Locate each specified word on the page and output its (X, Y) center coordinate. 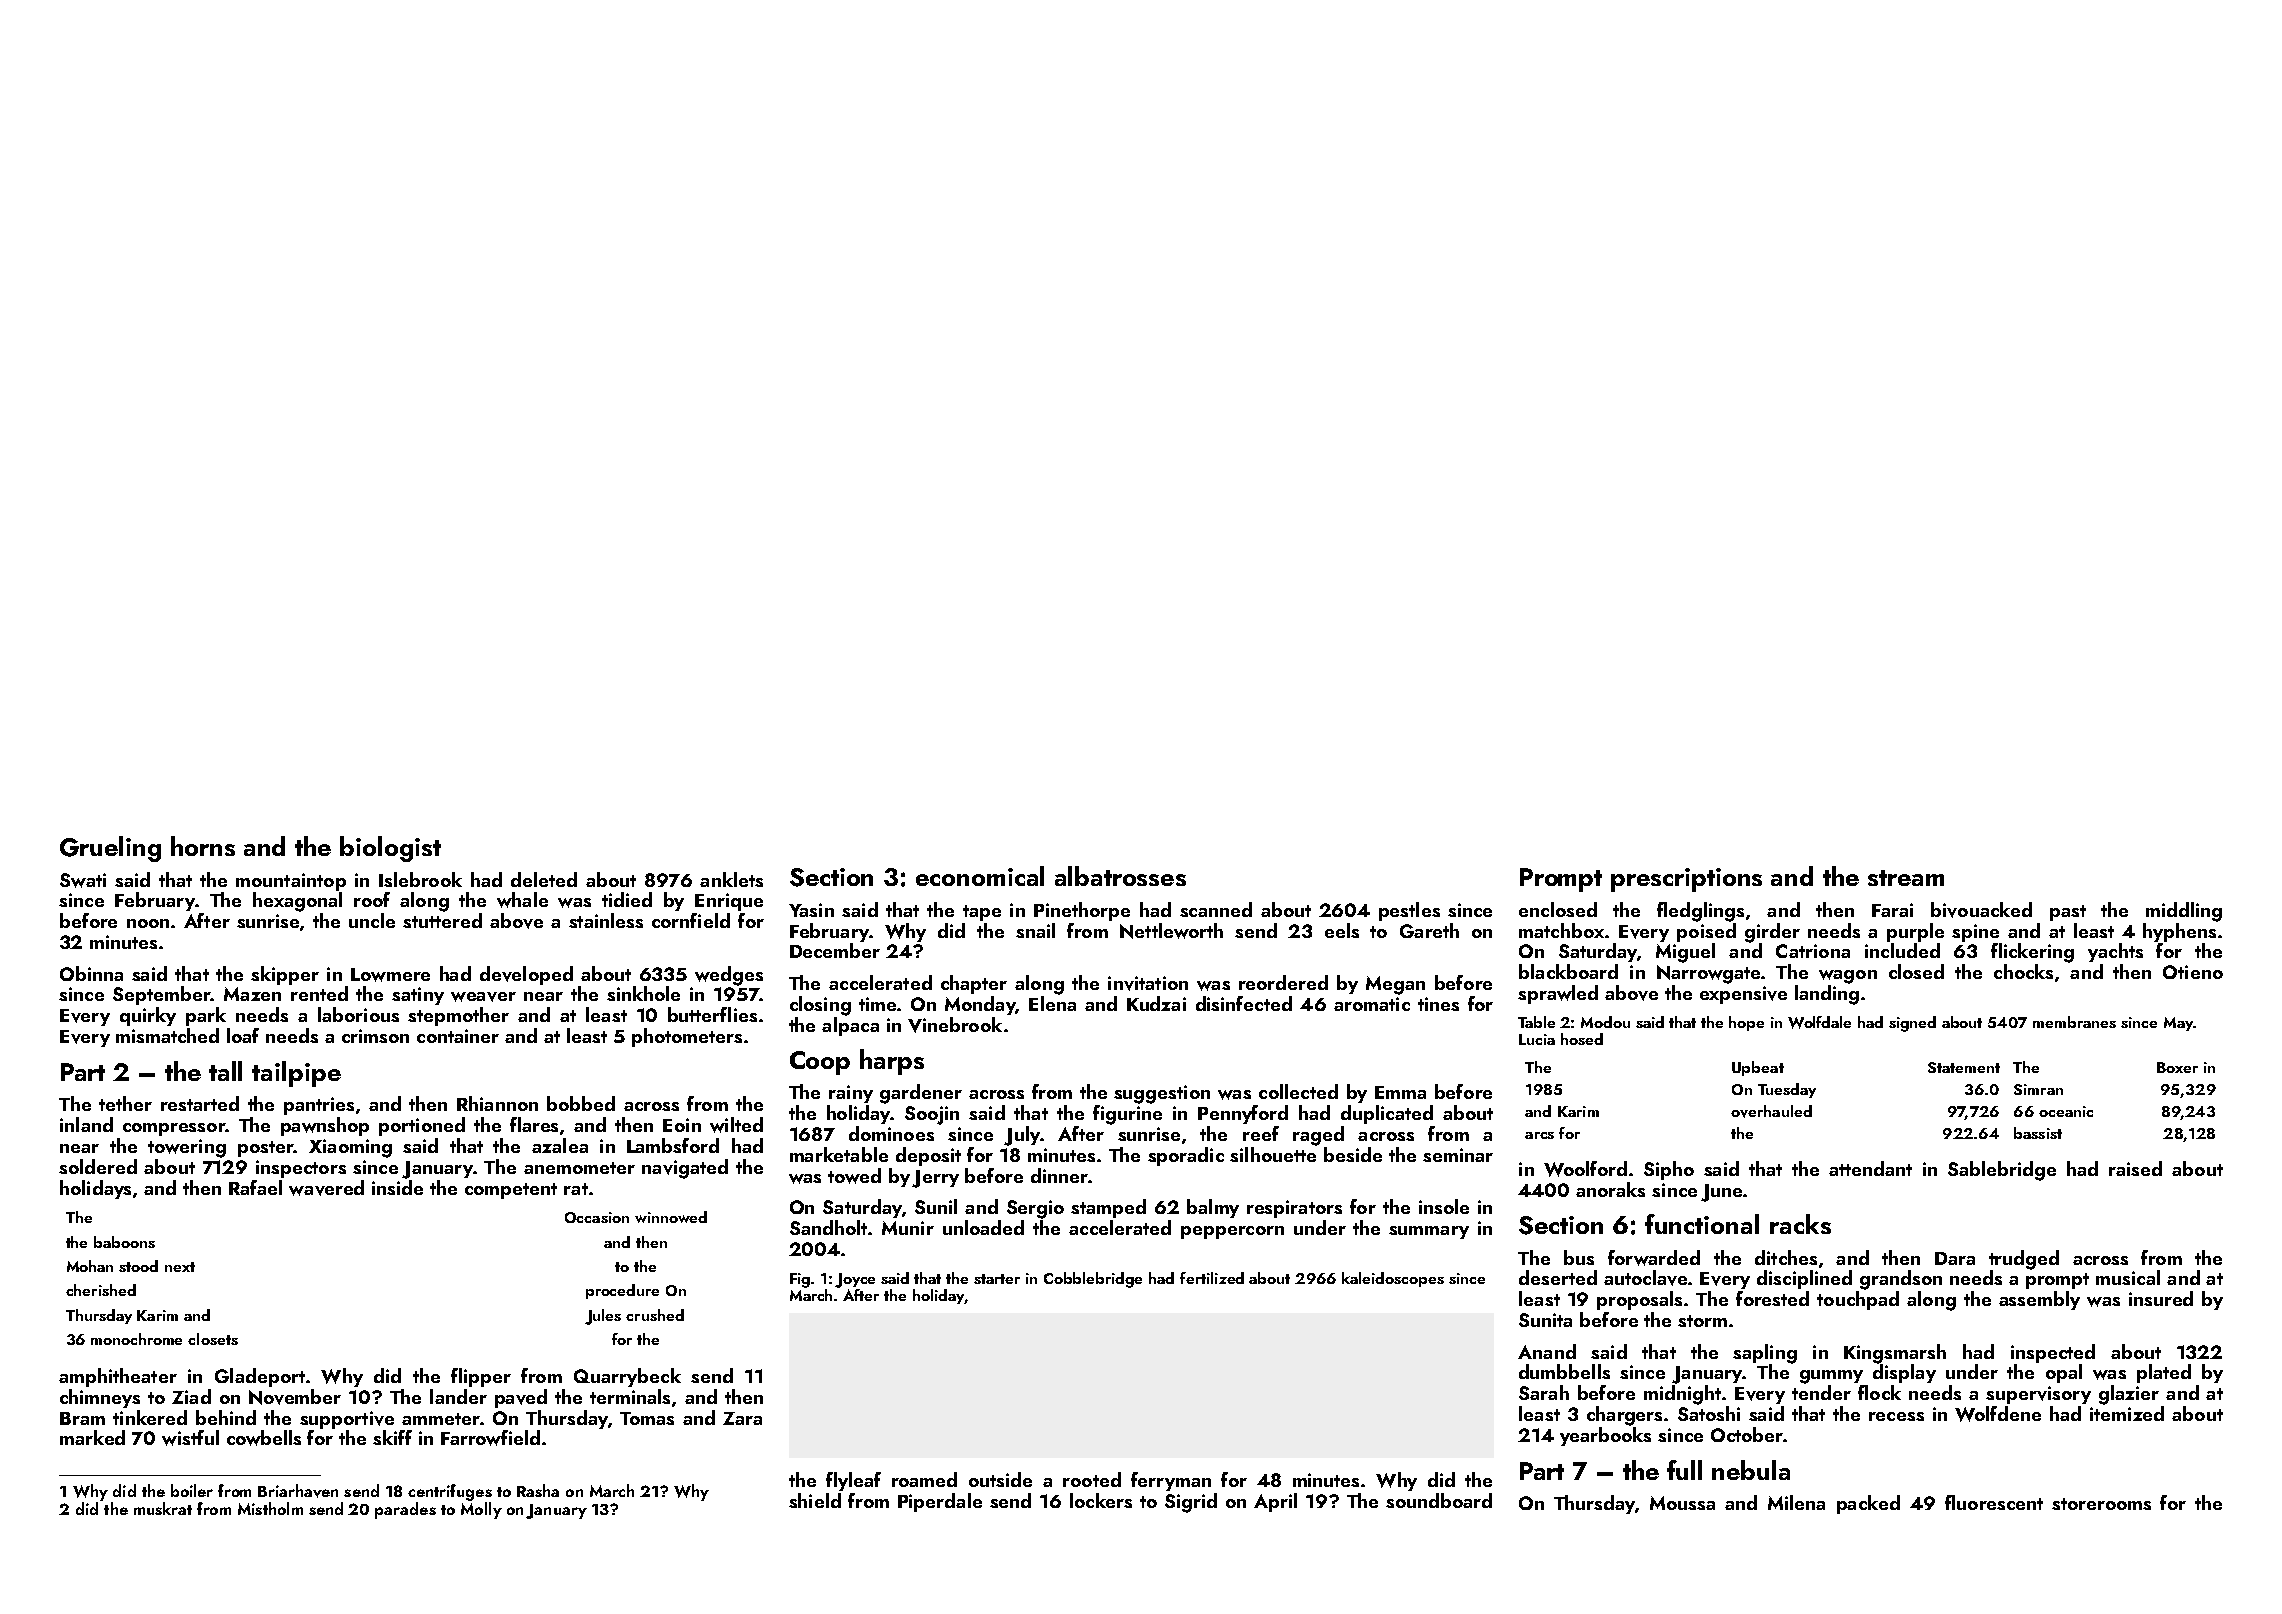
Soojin (932, 1115)
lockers (1101, 1500)
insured (2161, 1298)
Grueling (110, 849)
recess (1896, 1416)
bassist (2038, 1133)
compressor (174, 1129)
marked (92, 1437)
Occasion (597, 1217)
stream (1906, 878)
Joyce (855, 1280)
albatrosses (1120, 876)
